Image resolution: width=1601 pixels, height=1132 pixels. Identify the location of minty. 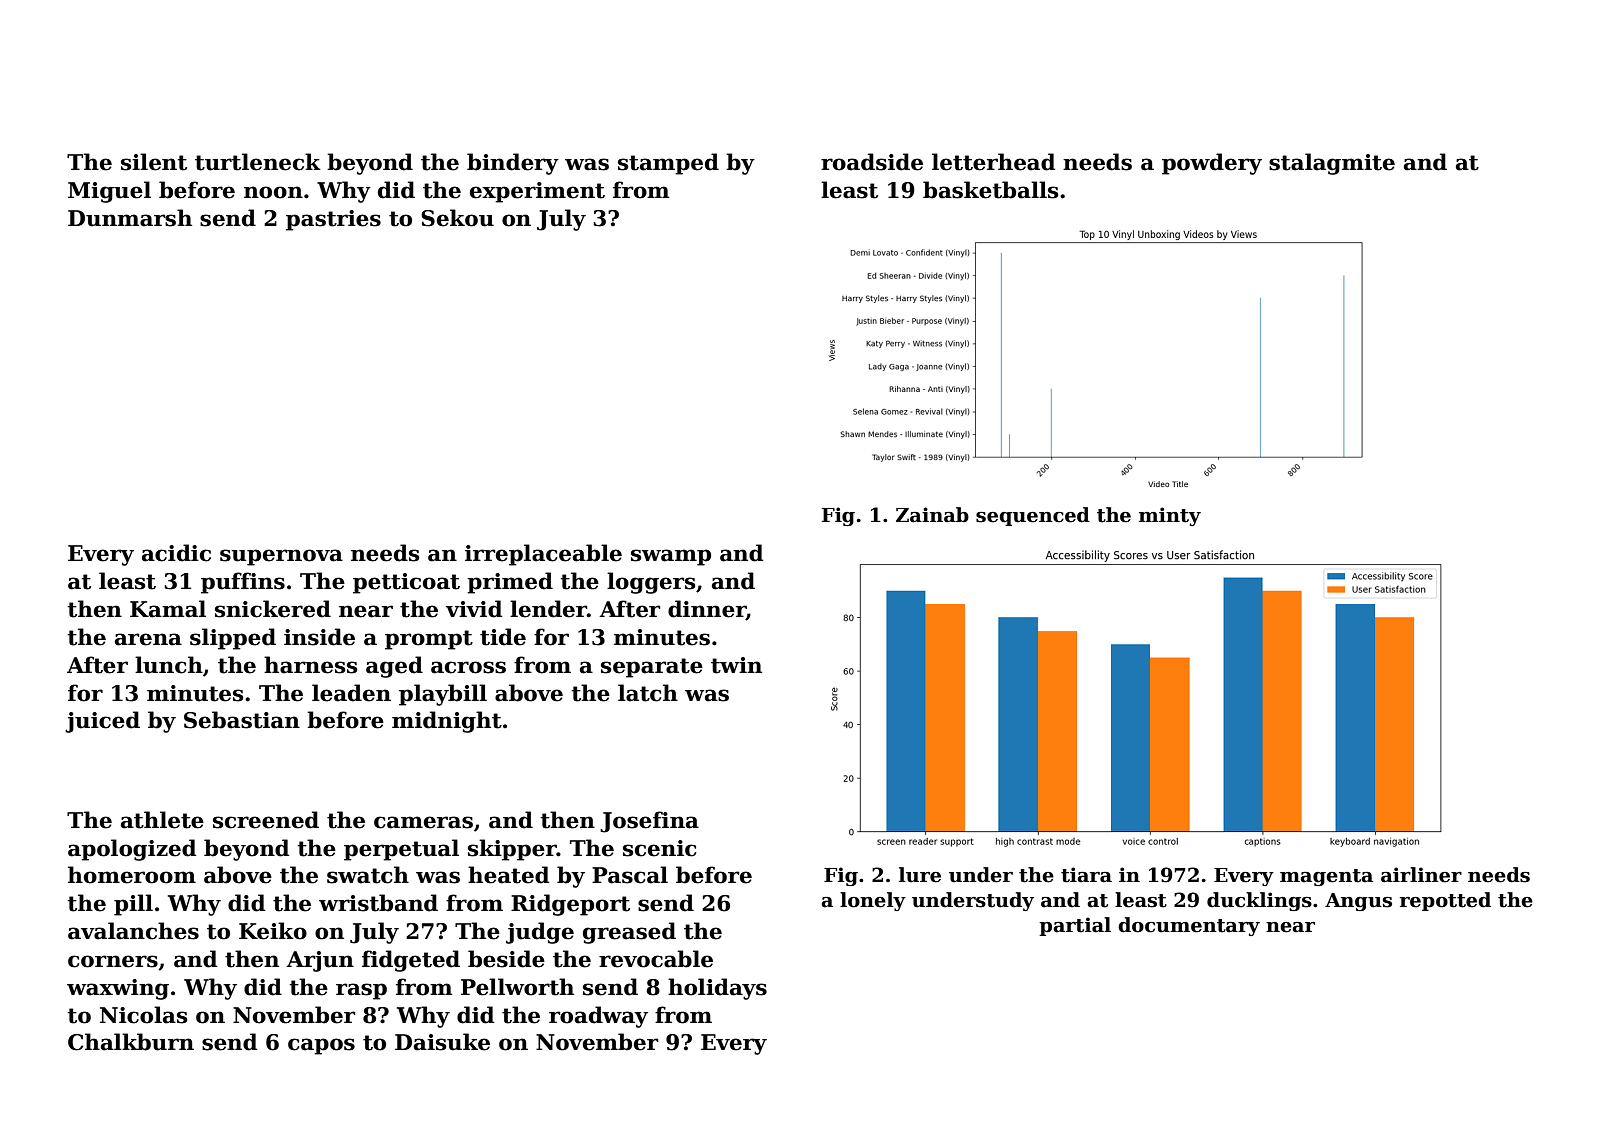
(1170, 516).
